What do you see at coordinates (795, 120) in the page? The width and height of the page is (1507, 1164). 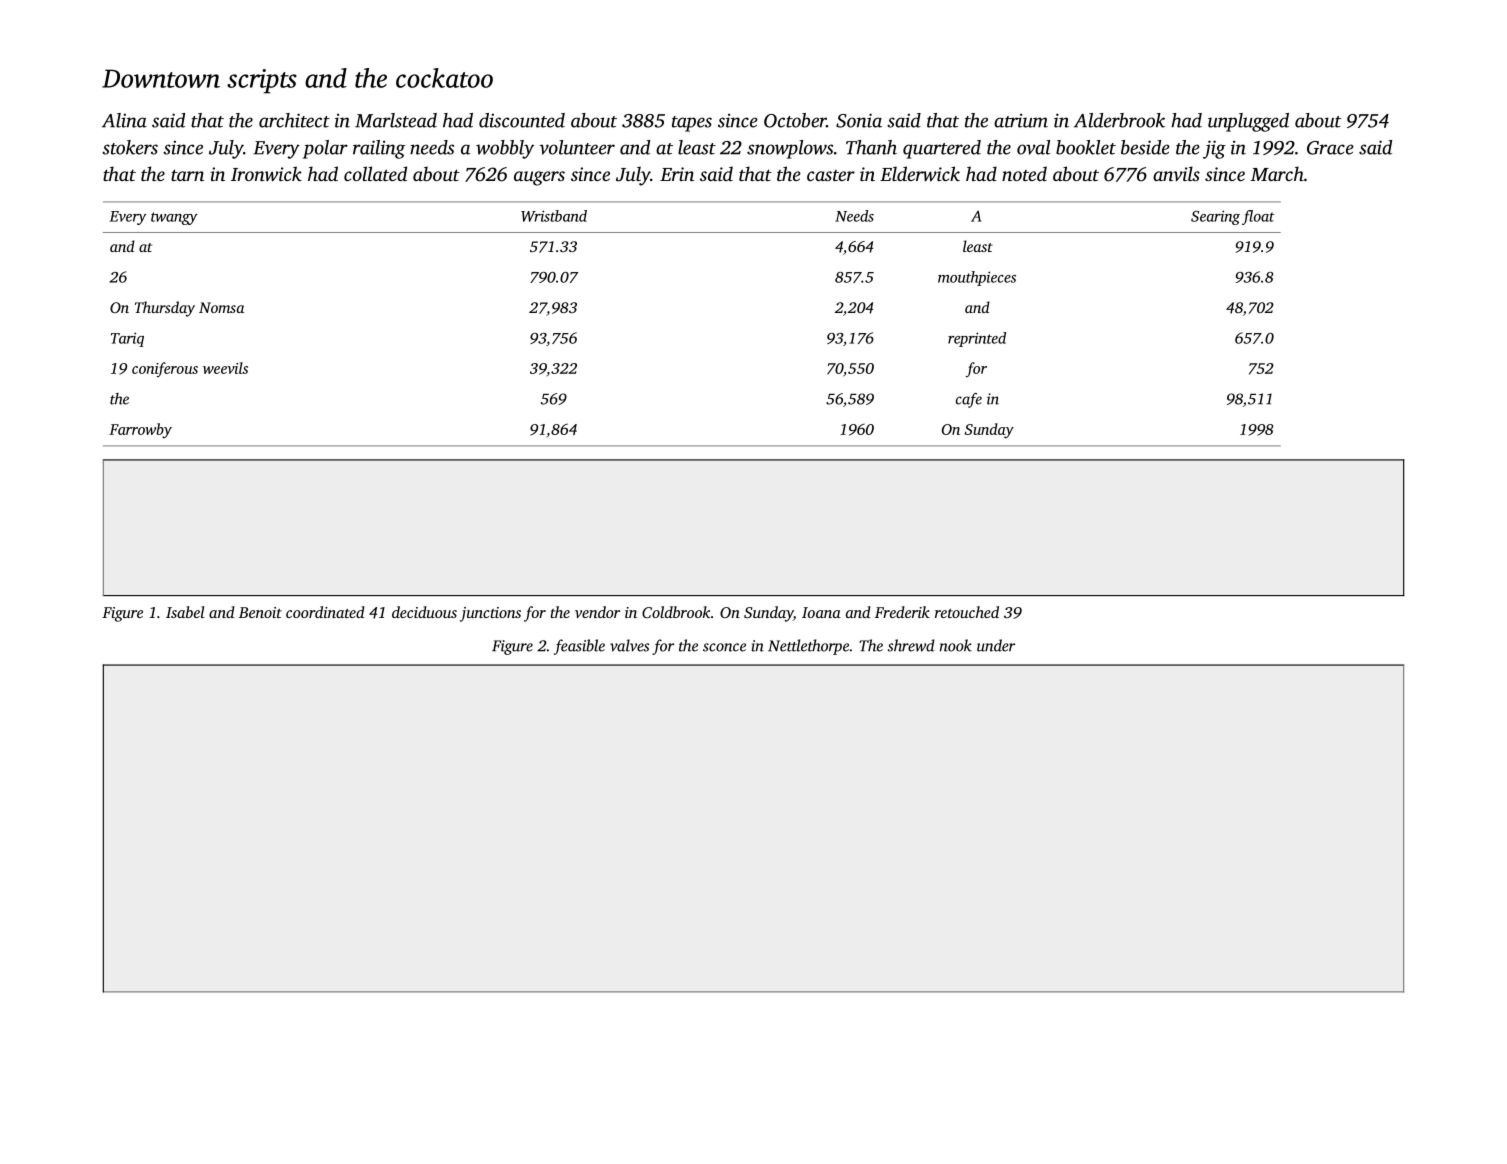 I see `October` at bounding box center [795, 120].
